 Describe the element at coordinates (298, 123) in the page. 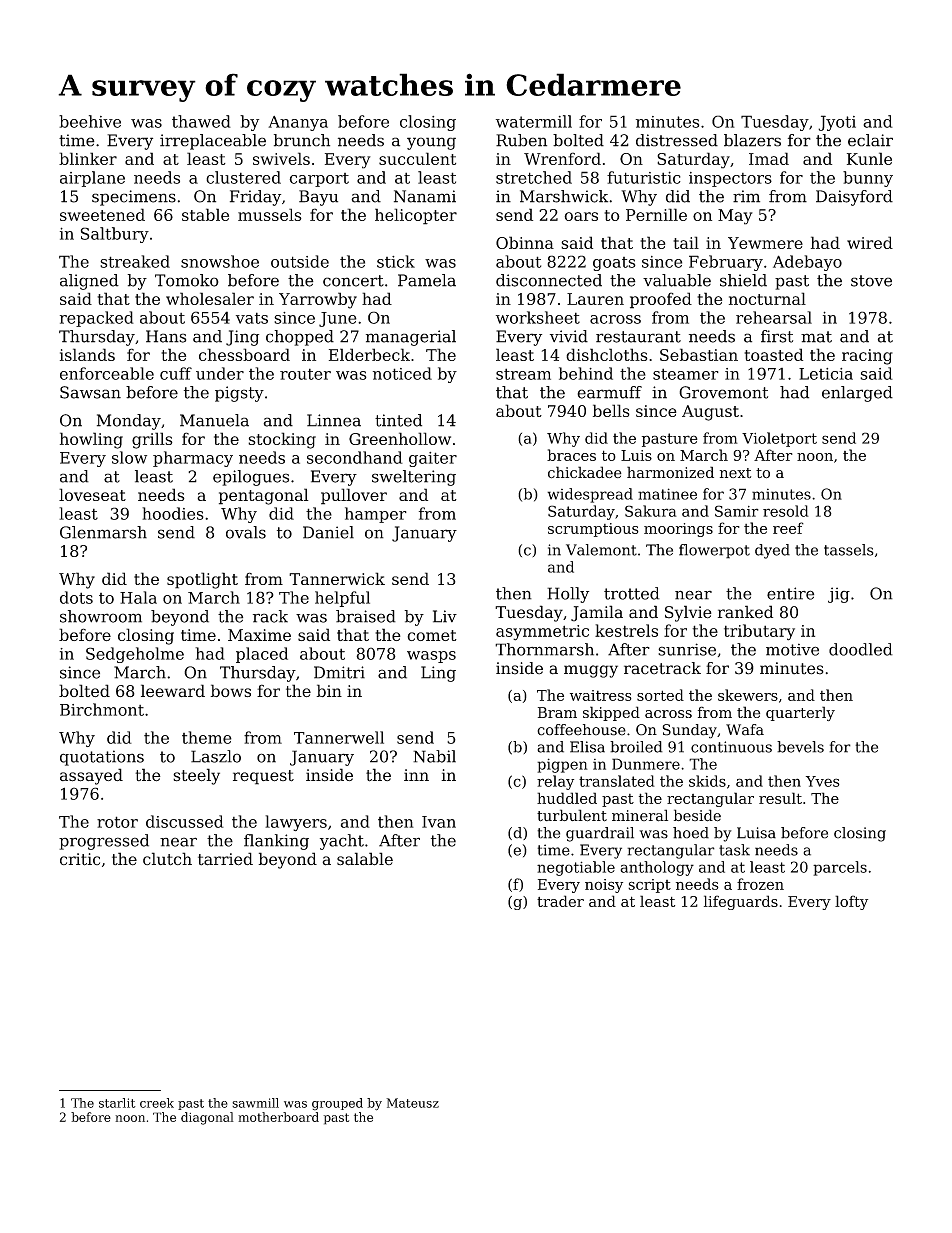

I see `Ananya` at that location.
